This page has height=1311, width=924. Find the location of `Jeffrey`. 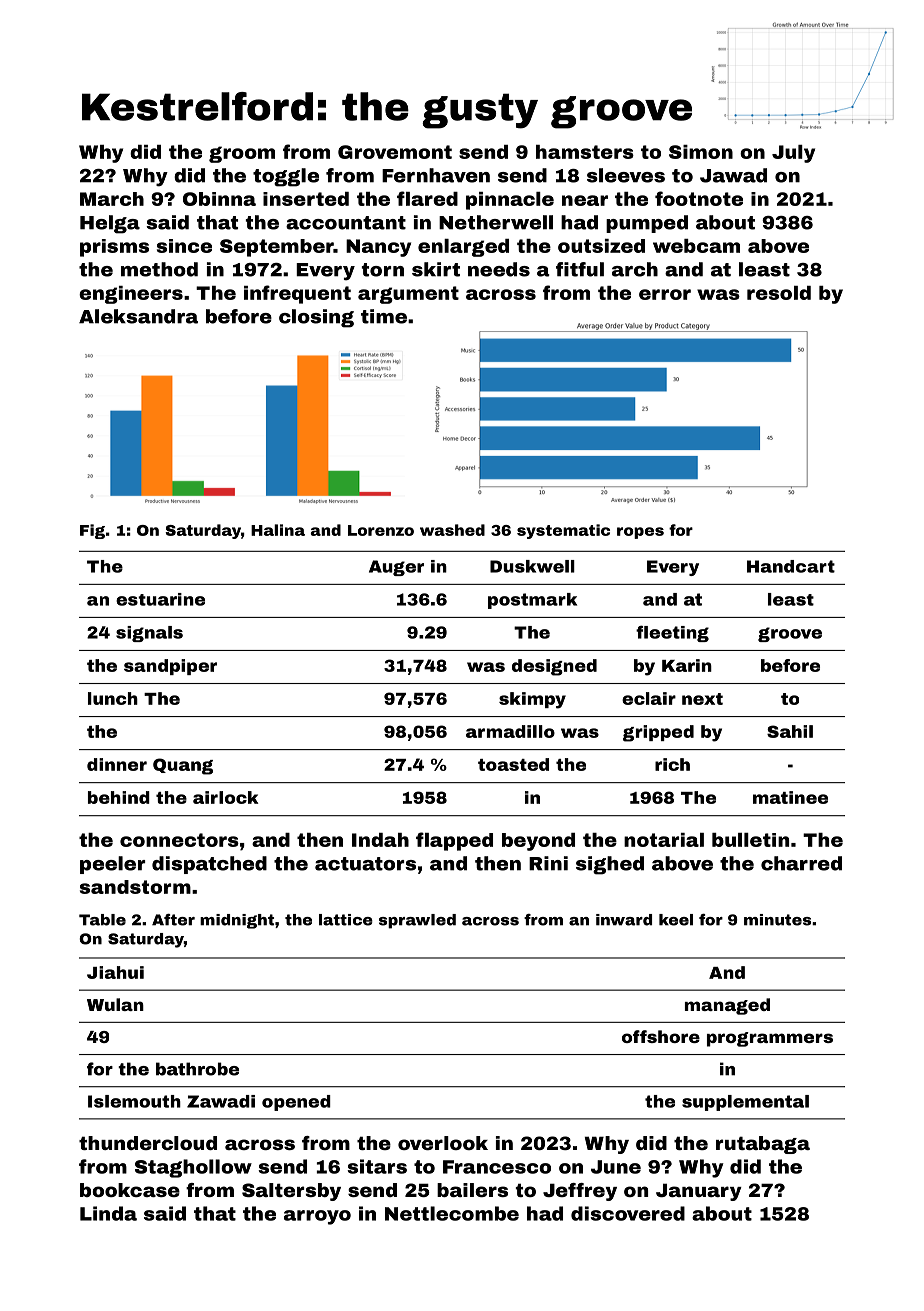

Jeffrey is located at coordinates (580, 1192).
